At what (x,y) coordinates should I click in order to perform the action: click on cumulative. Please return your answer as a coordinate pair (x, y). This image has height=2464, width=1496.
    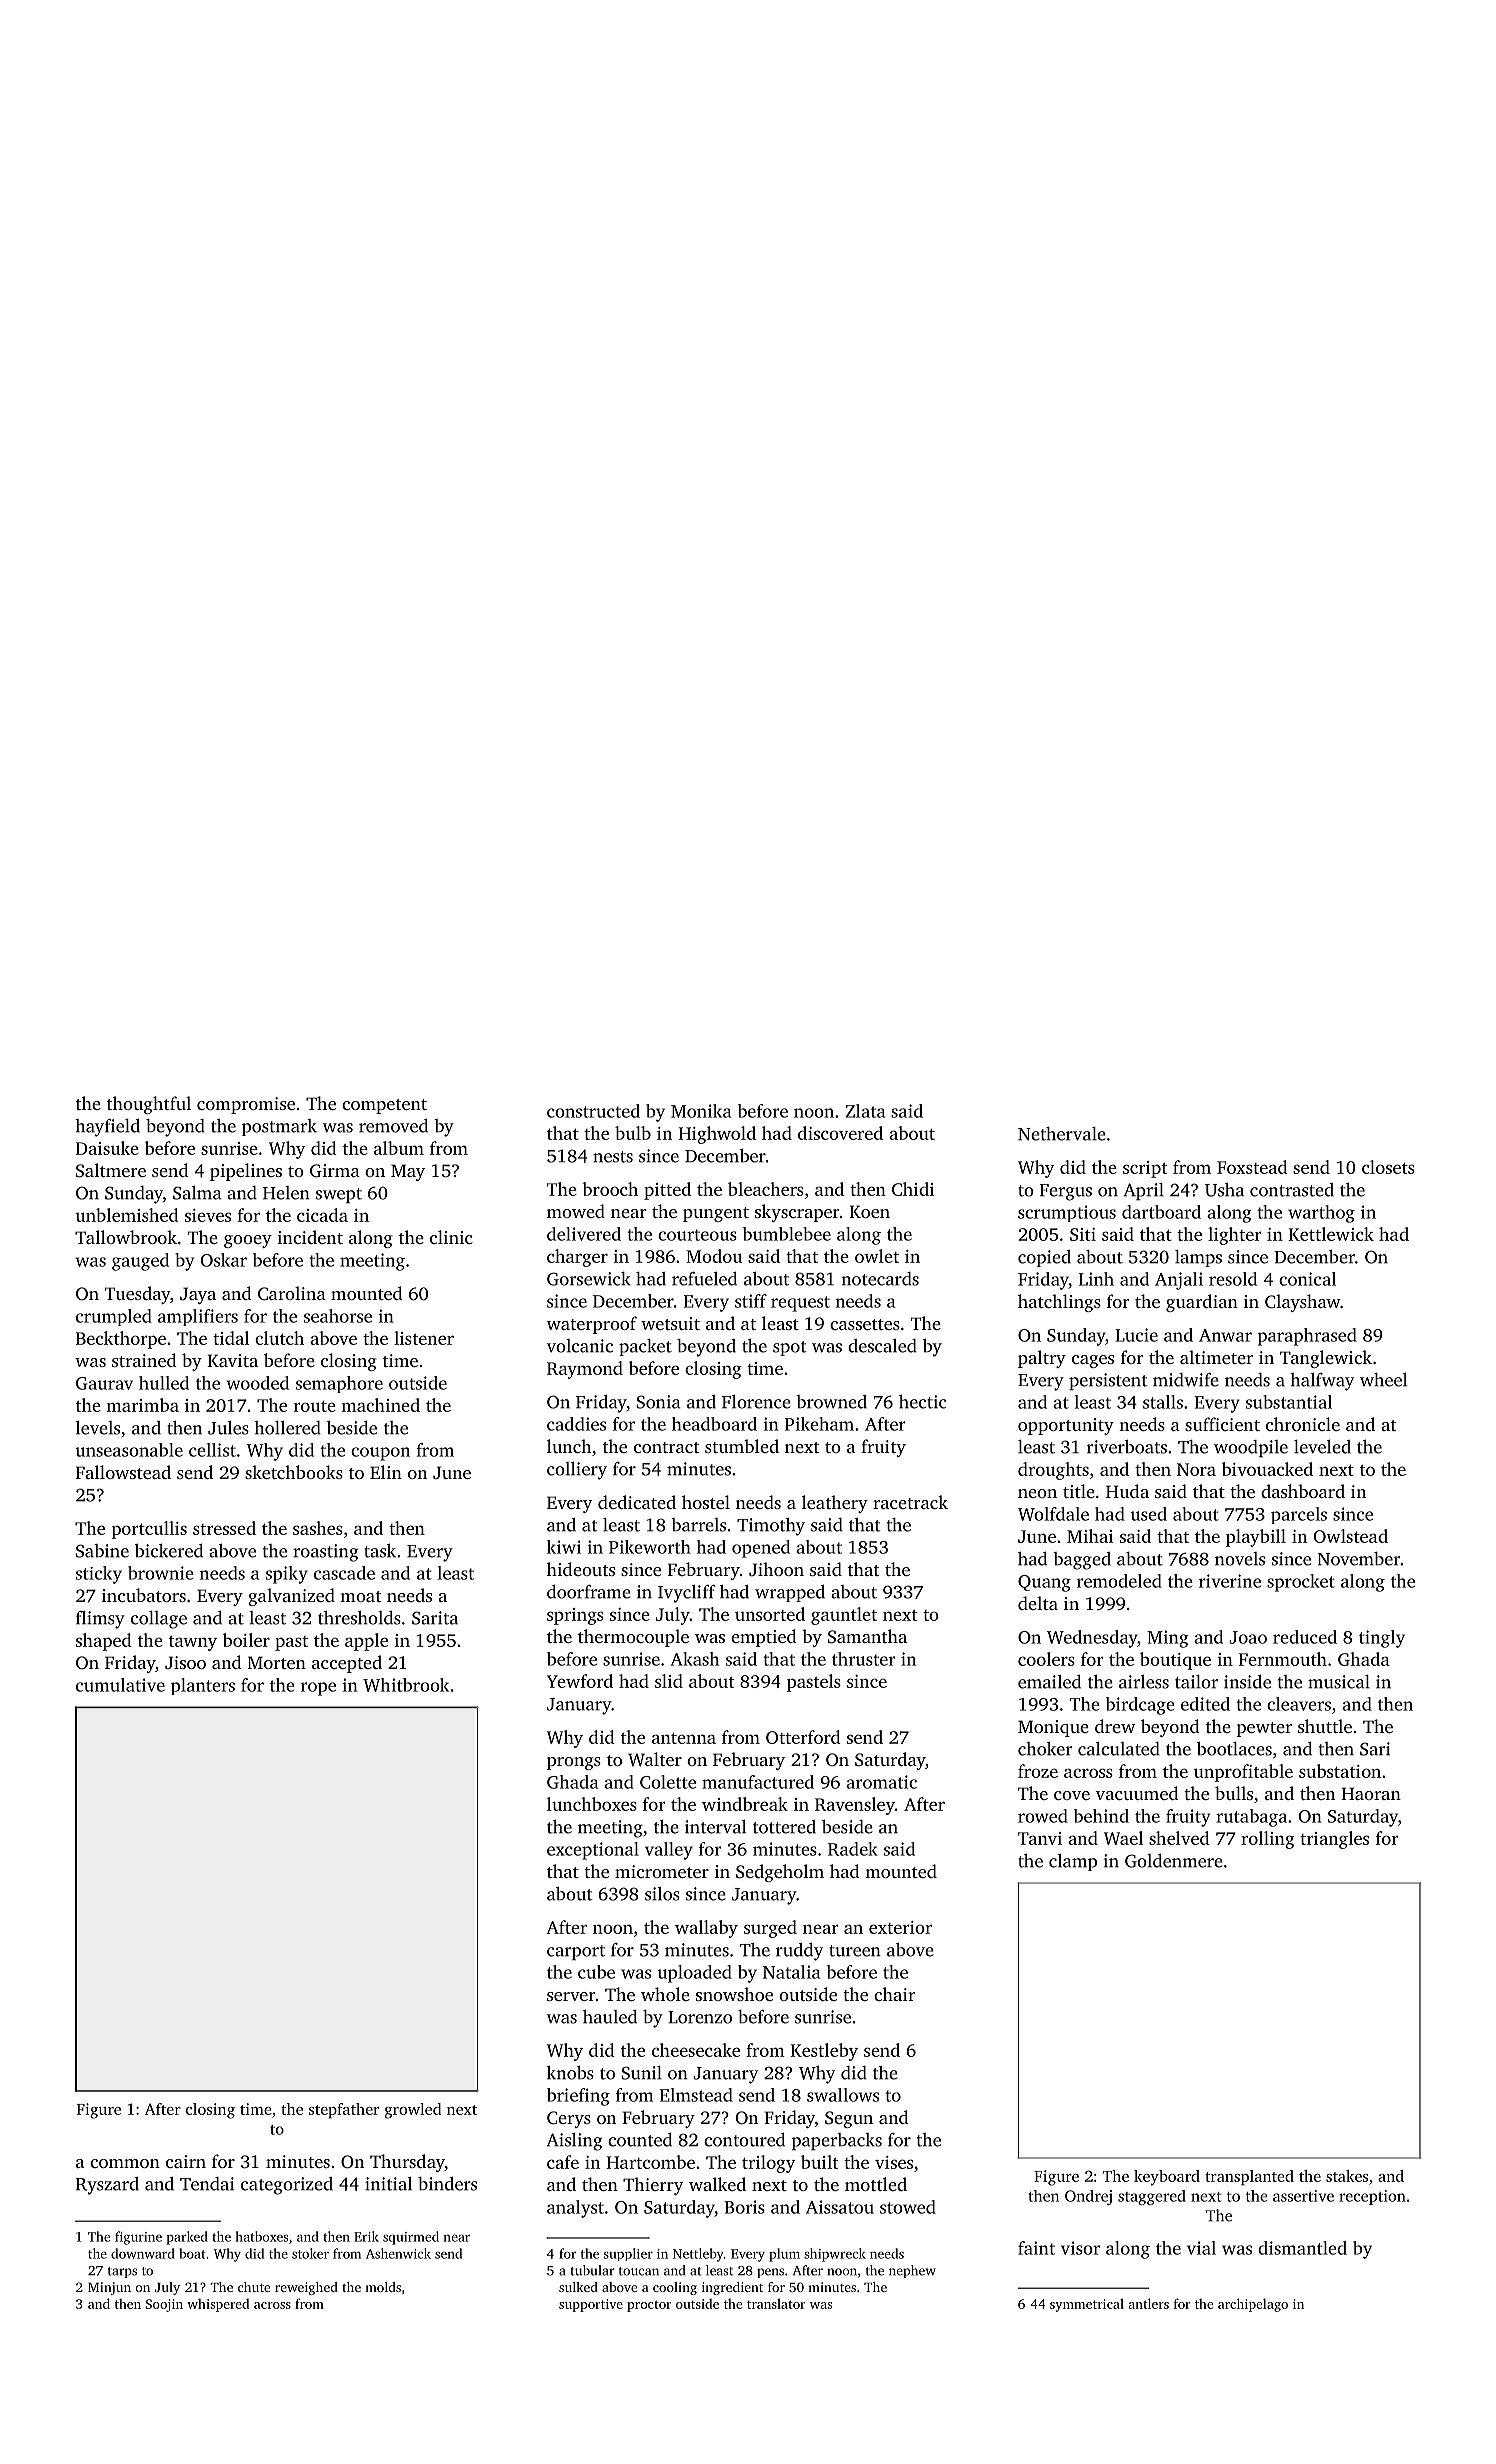
    Looking at the image, I should click on (120, 1685).
